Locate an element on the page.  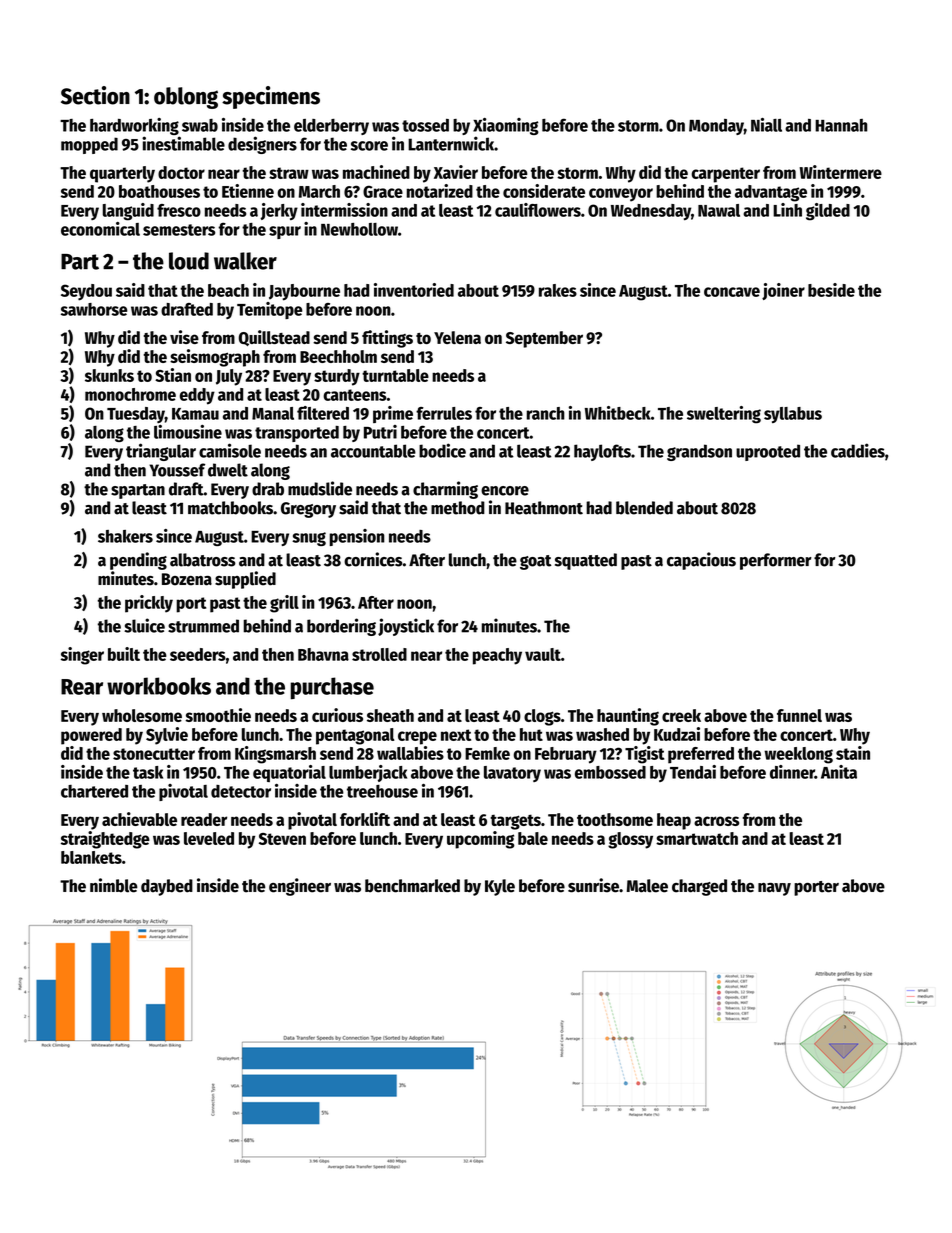
Section is located at coordinates (95, 95).
